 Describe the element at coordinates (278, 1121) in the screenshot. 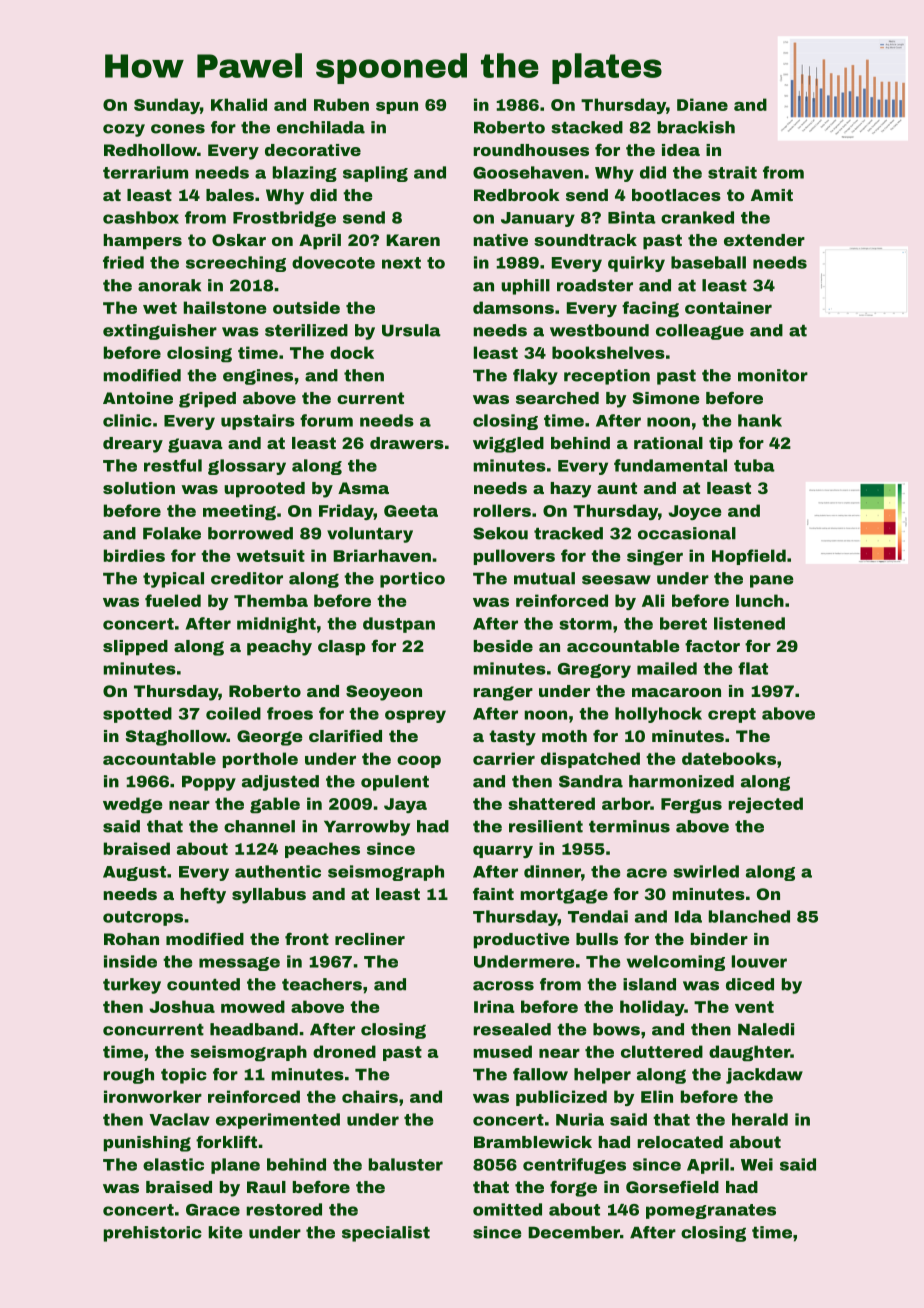

I see `experimented` at that location.
